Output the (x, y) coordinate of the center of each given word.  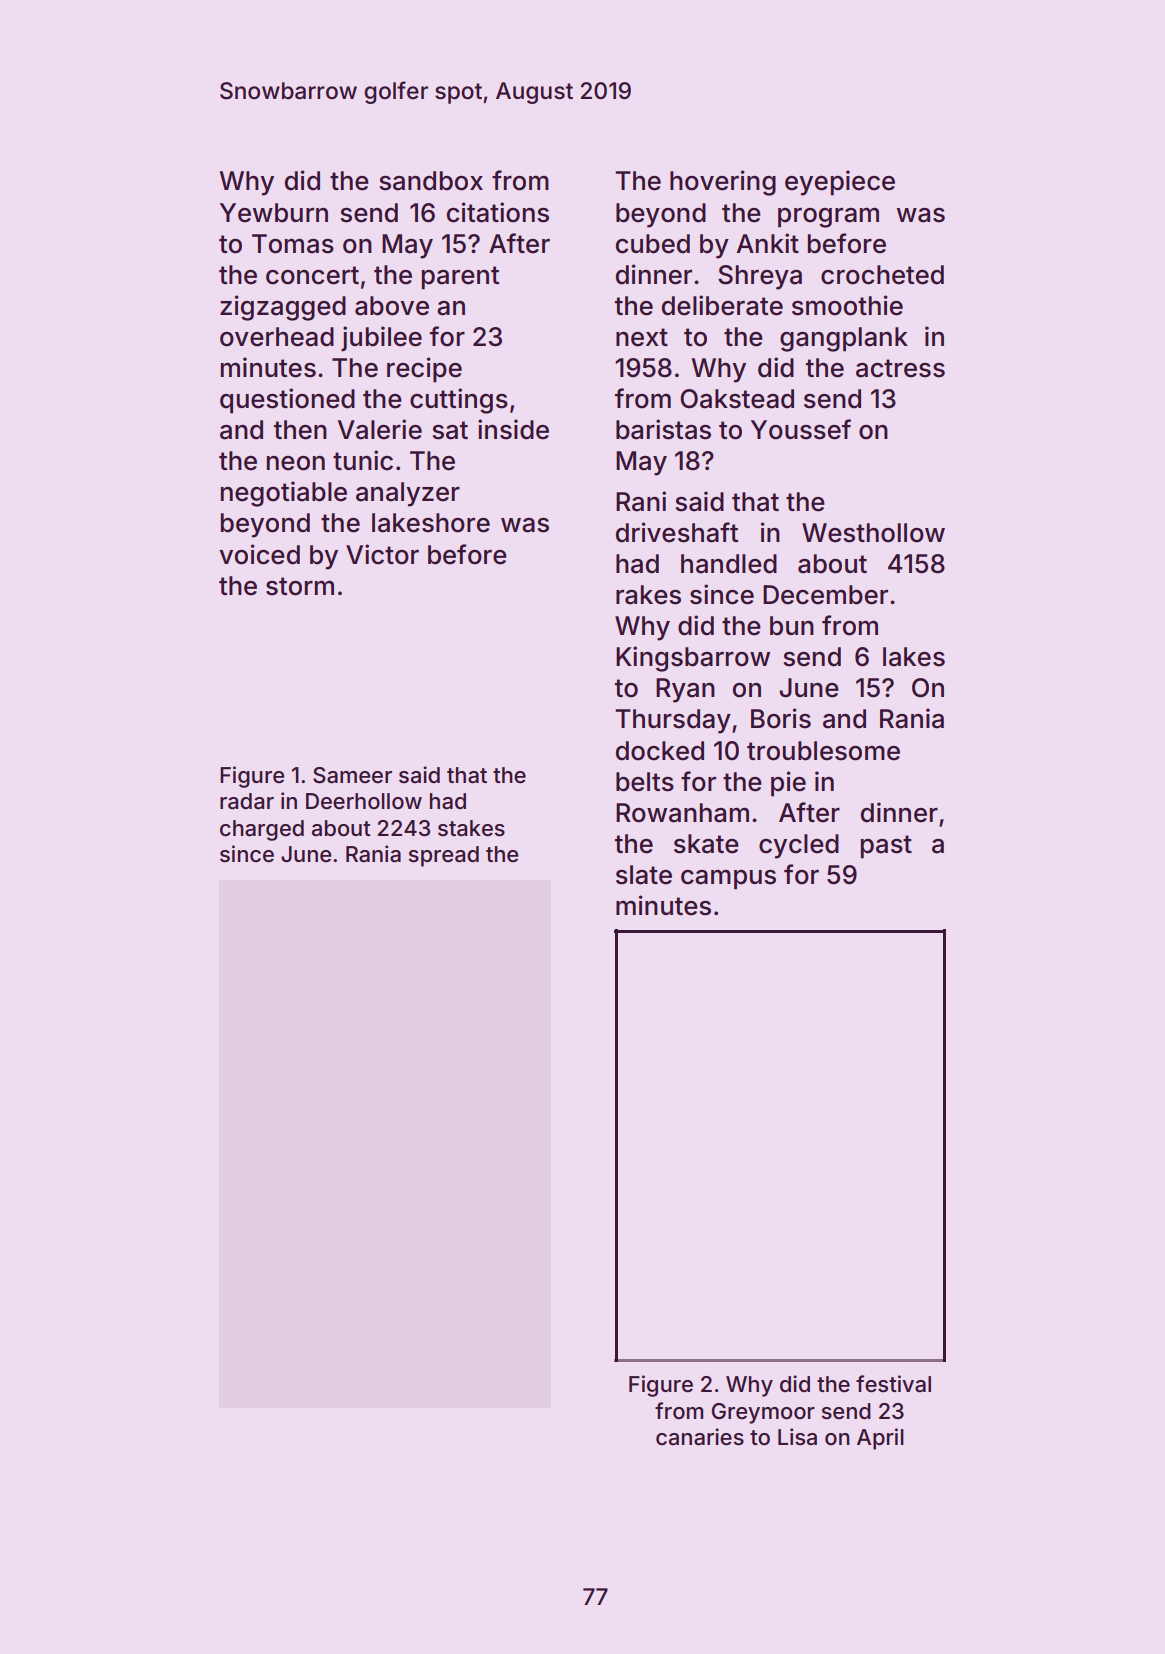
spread (444, 856)
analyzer (408, 494)
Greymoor (763, 1413)
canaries (700, 1437)
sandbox (431, 181)
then (300, 430)
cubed (653, 244)
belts (645, 782)
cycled (799, 846)
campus (728, 880)
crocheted (882, 275)
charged (262, 830)
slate (644, 875)
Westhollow (873, 533)
